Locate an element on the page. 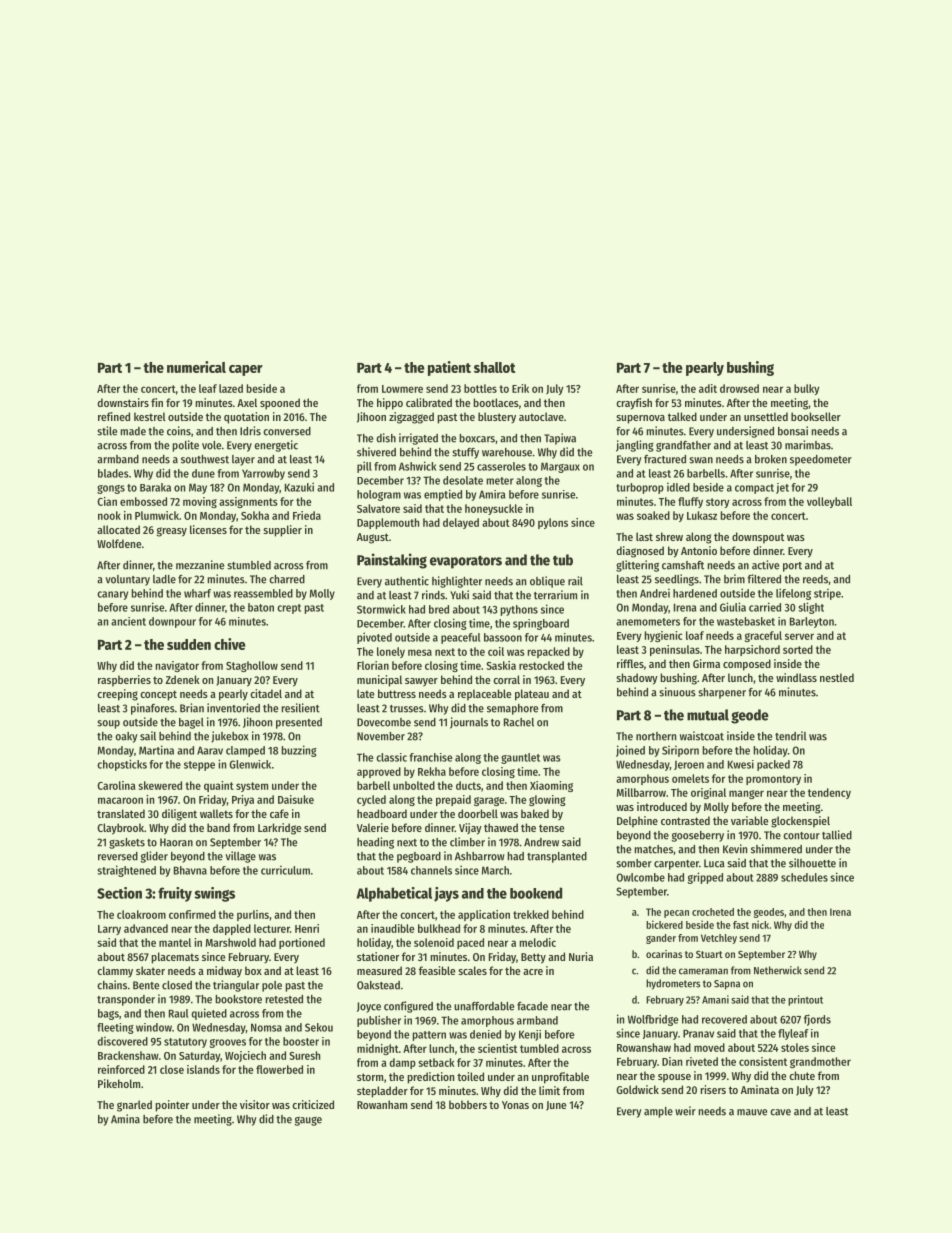  Painstaking is located at coordinates (392, 561).
